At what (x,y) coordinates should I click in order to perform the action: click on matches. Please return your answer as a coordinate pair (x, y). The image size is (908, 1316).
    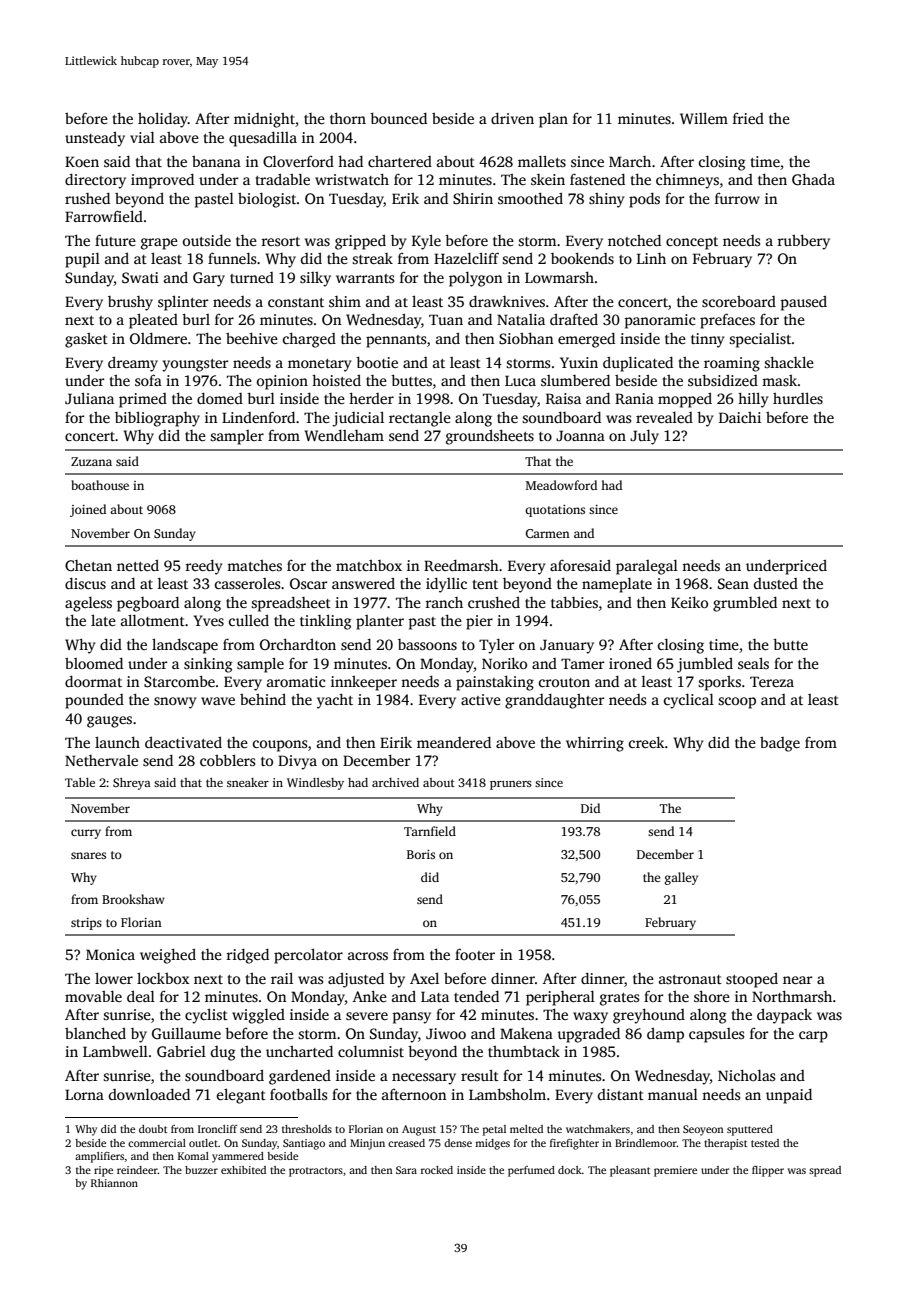
    Looking at the image, I should click on (254, 565).
